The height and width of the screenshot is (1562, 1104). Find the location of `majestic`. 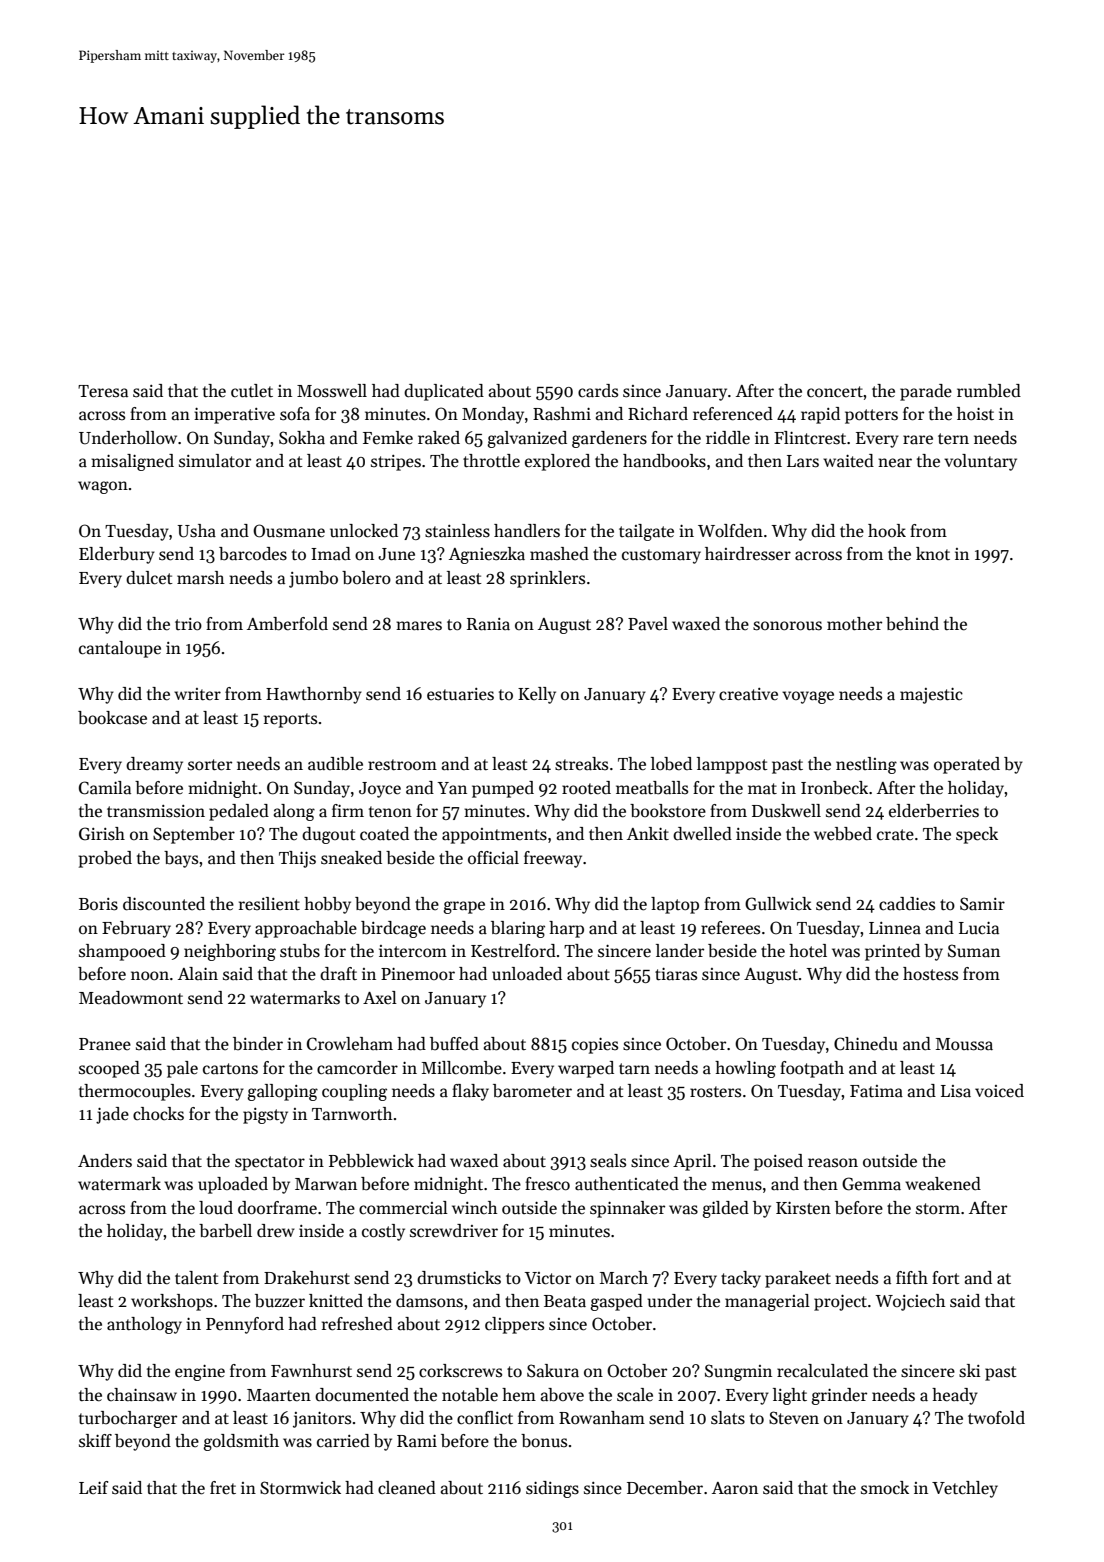

majestic is located at coordinates (931, 696).
